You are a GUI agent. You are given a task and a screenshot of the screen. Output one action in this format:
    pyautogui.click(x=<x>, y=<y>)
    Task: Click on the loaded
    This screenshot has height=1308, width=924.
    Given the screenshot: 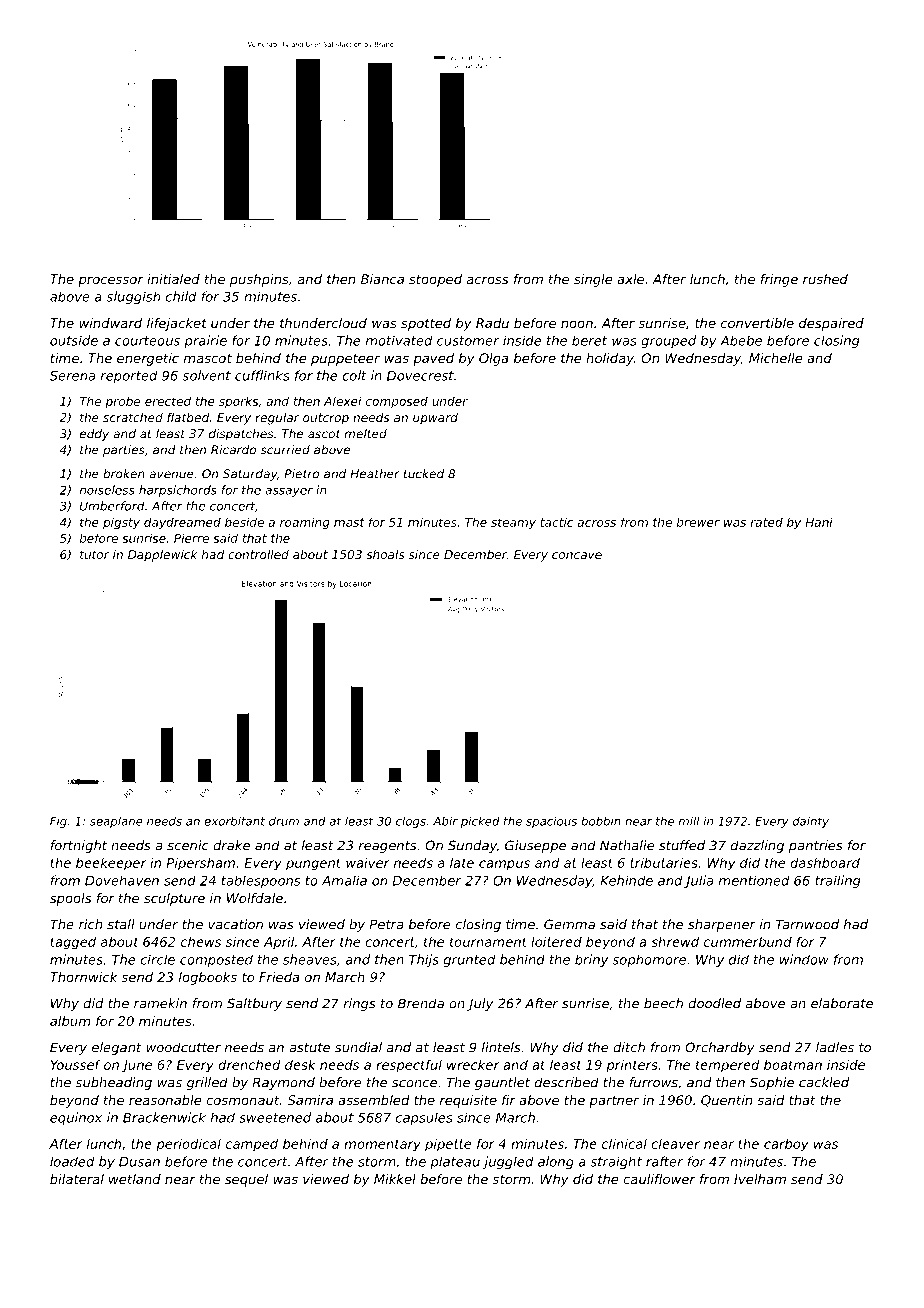 What is the action you would take?
    pyautogui.click(x=72, y=1161)
